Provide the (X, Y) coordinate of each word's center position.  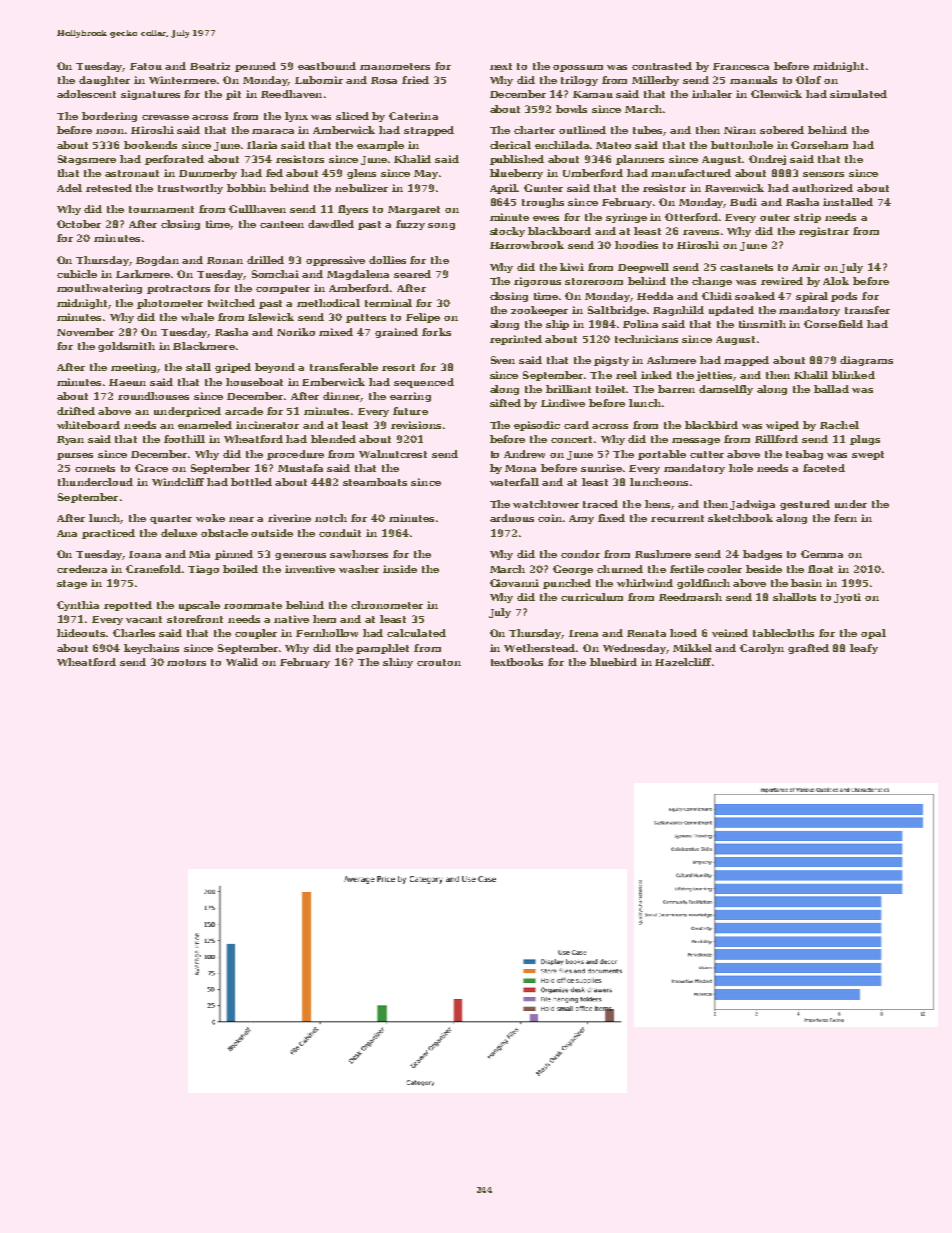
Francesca (741, 66)
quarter (171, 519)
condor (580, 554)
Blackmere (204, 346)
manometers (395, 66)
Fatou (146, 66)
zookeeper (539, 311)
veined (730, 633)
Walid (242, 662)
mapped (746, 361)
